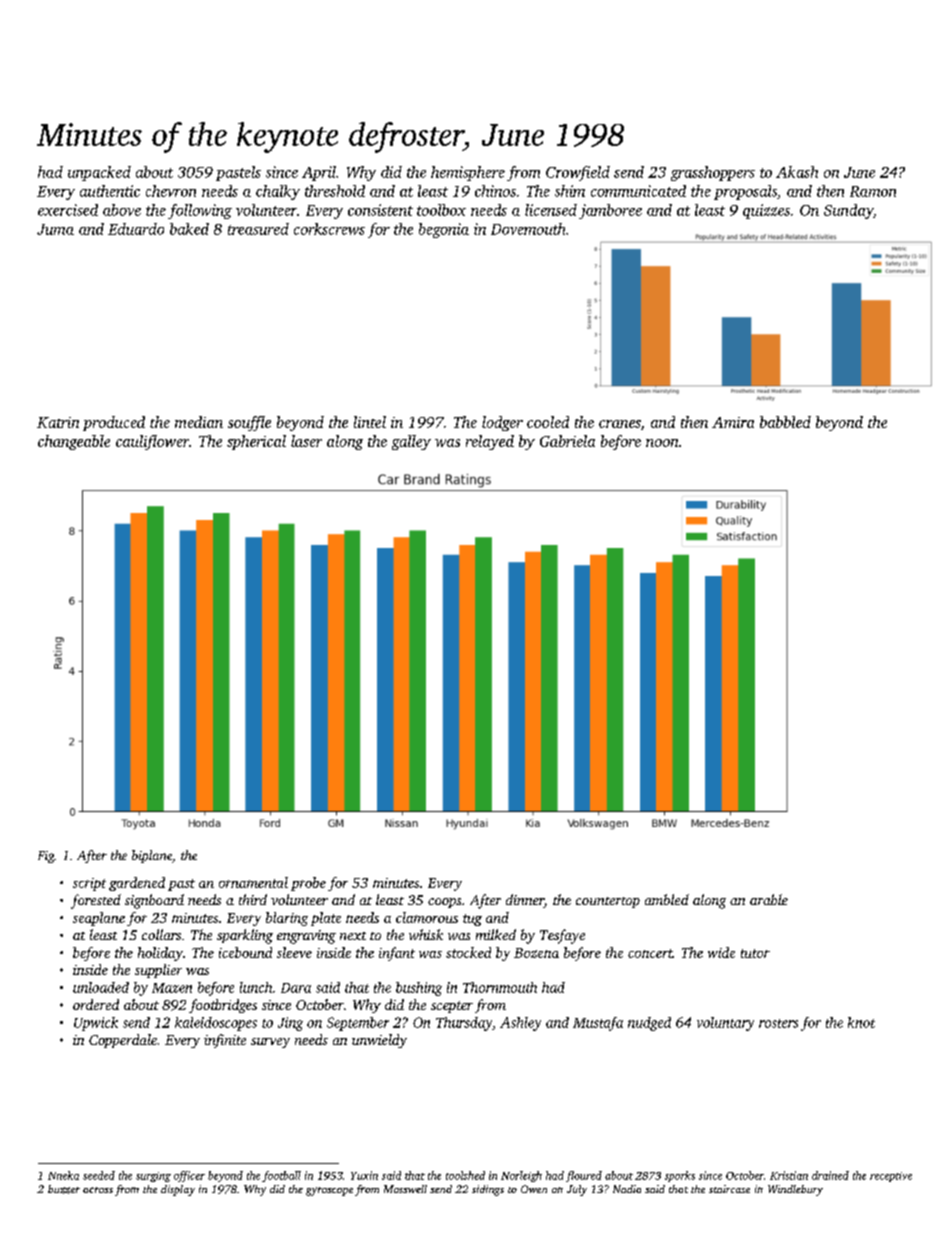  I want to click on quizzes, so click(766, 211).
